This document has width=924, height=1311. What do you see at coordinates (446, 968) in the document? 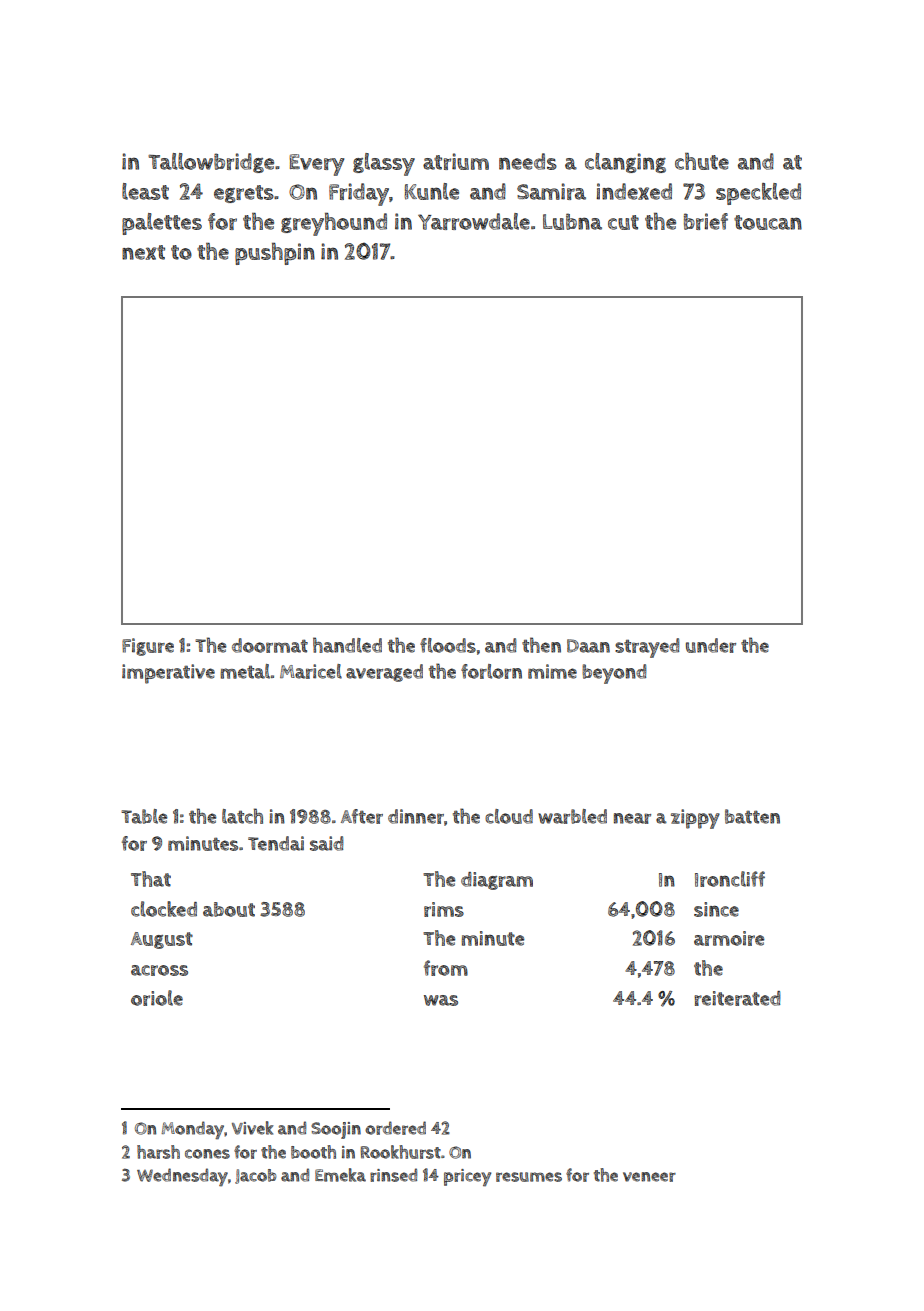
I see `from` at bounding box center [446, 968].
